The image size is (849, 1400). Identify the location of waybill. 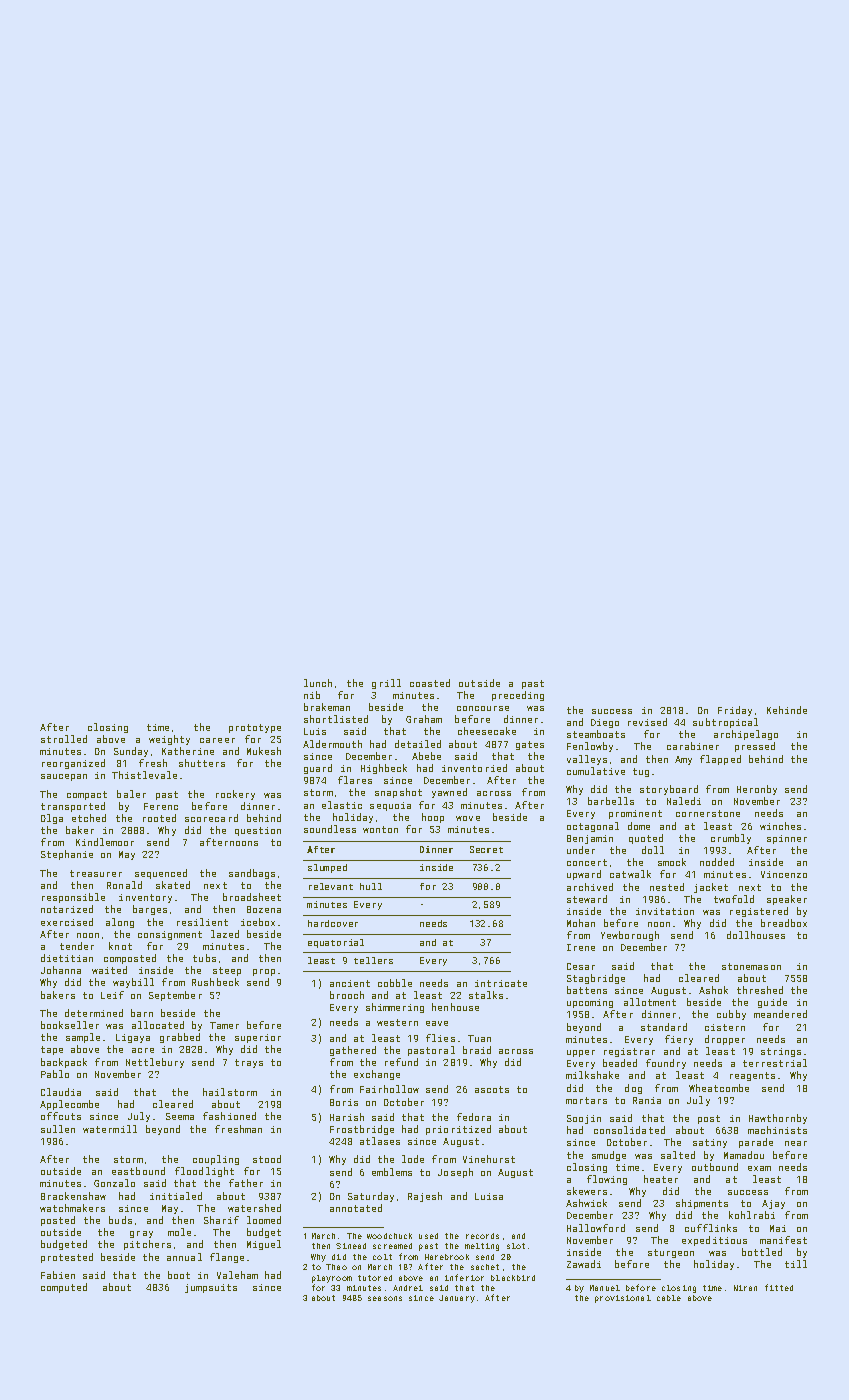
(133, 983).
